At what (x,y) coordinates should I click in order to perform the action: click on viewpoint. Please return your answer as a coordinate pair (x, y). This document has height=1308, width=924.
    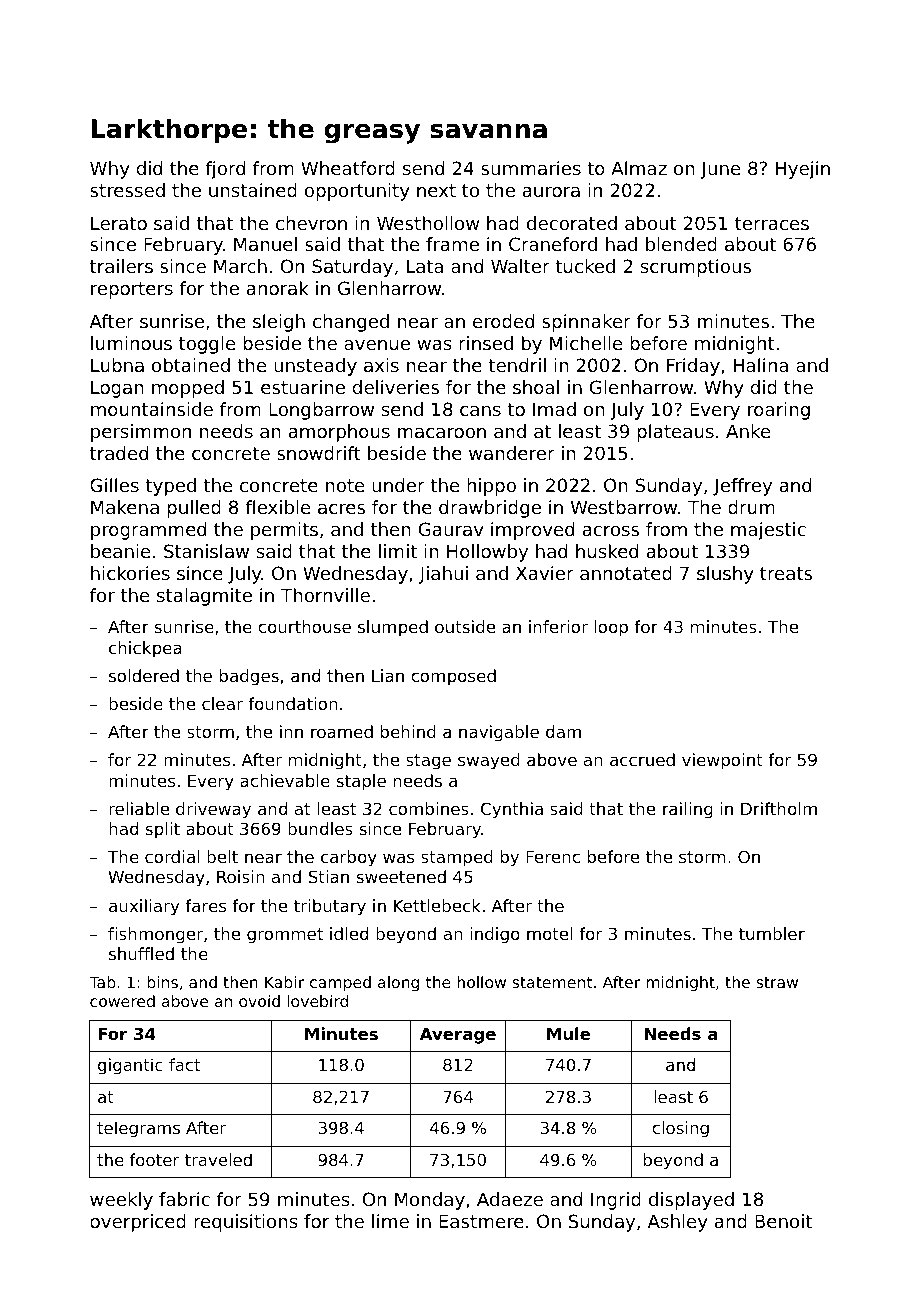
    Looking at the image, I should click on (722, 761).
